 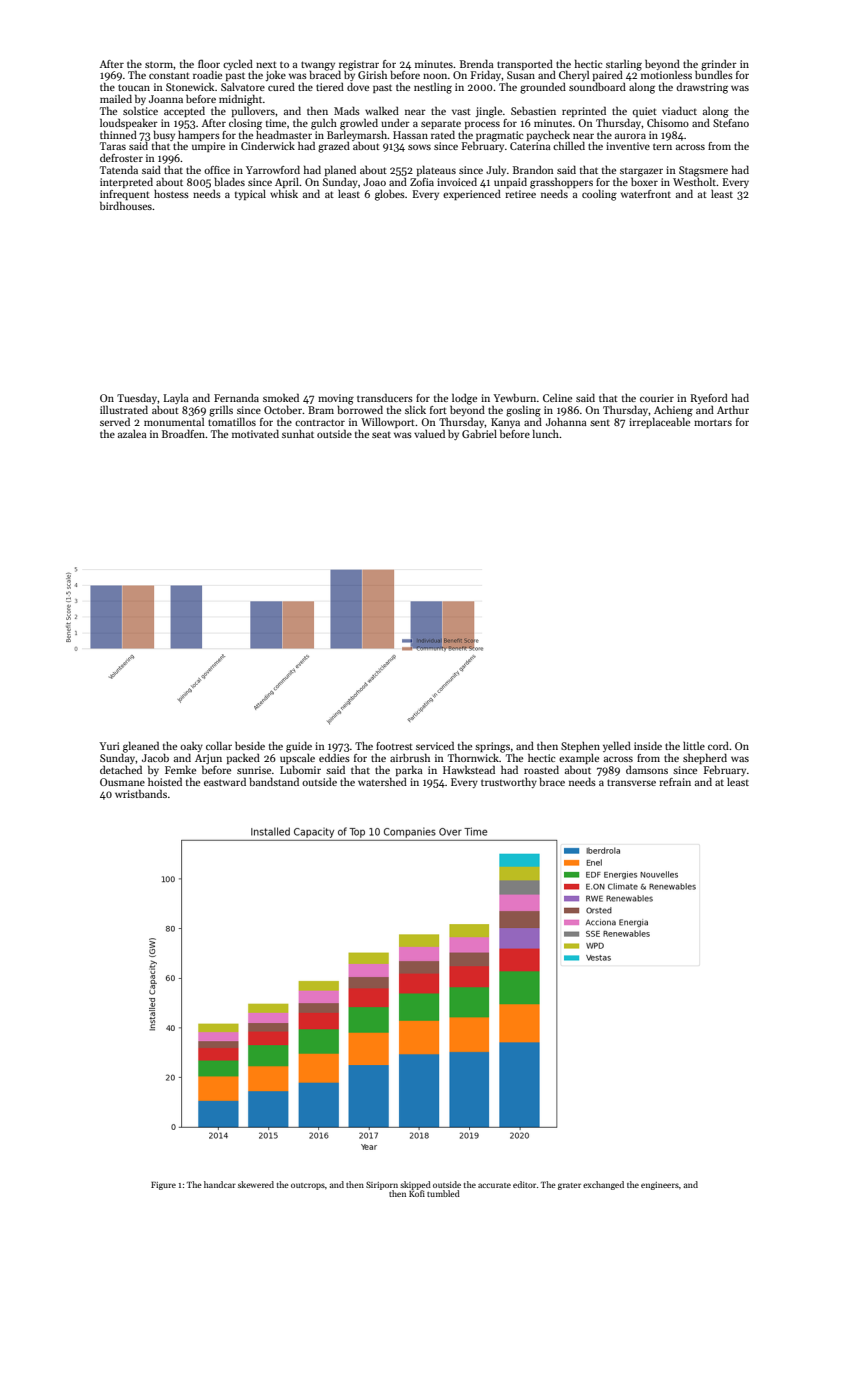 I want to click on birdhouses, so click(x=126, y=205).
